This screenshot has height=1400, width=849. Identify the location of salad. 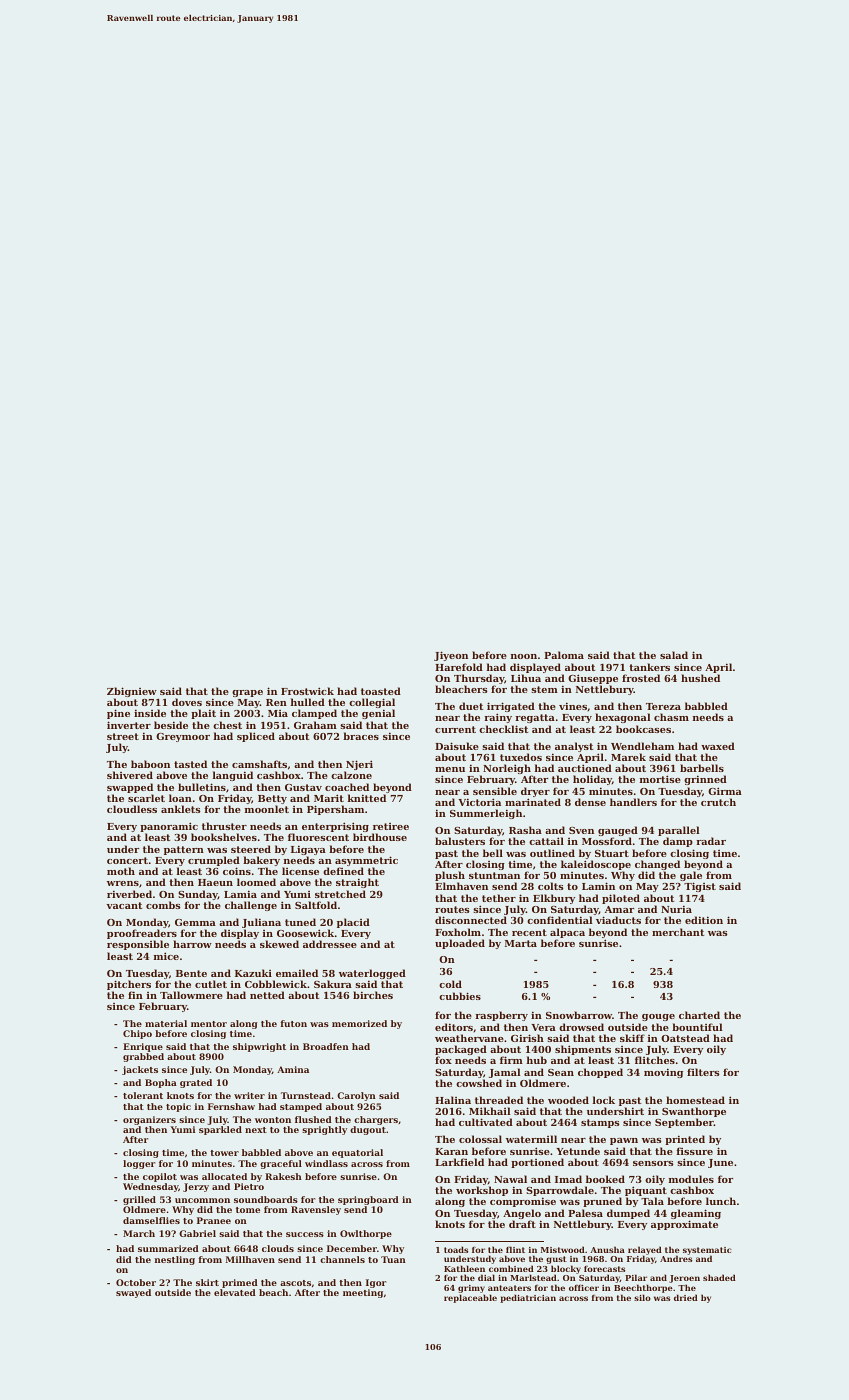
(674, 655).
